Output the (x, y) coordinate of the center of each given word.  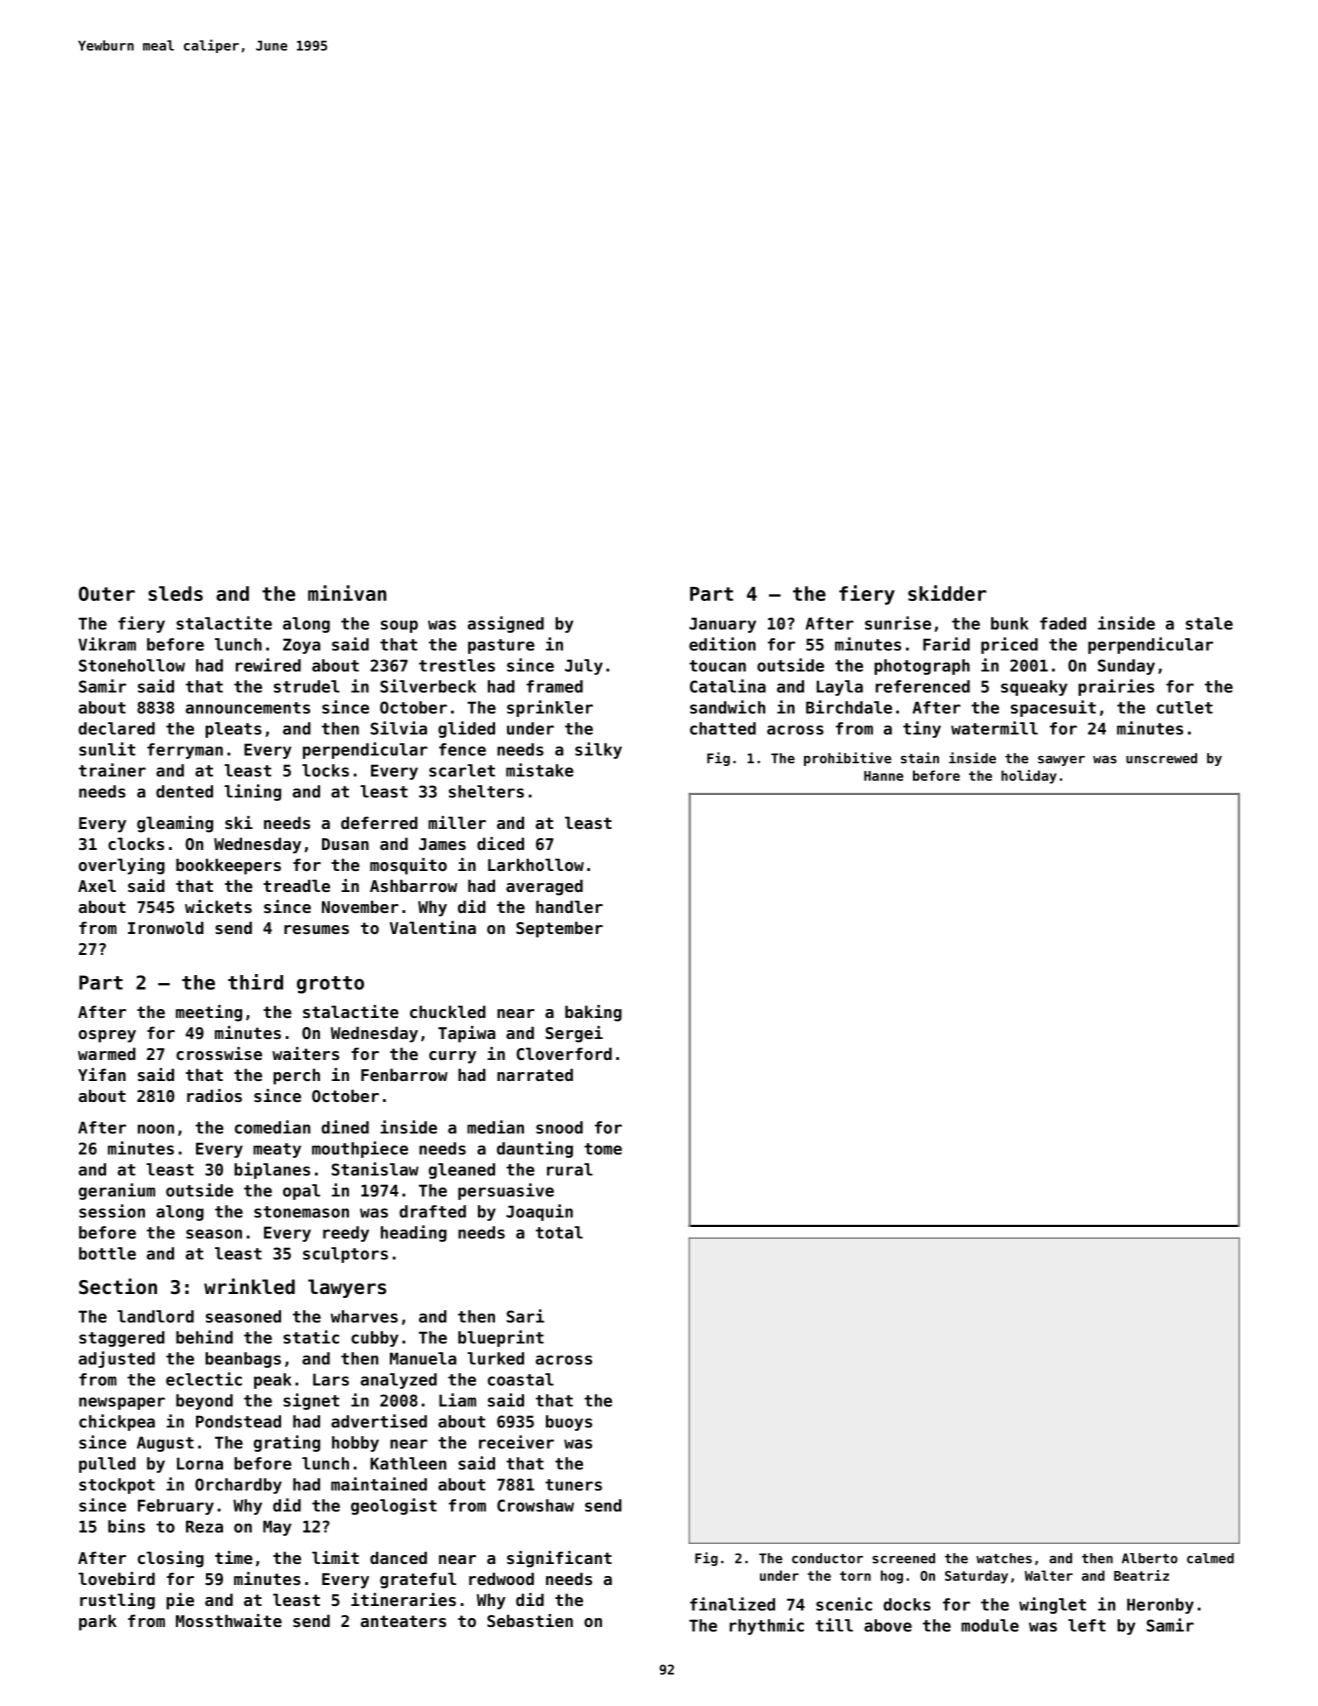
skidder (947, 593)
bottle (107, 1253)
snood (559, 1127)
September (559, 929)
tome (603, 1149)
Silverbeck (428, 686)
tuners (573, 1485)
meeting (209, 1013)
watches (1004, 1558)
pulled (107, 1465)
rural (570, 1169)
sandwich (727, 707)
